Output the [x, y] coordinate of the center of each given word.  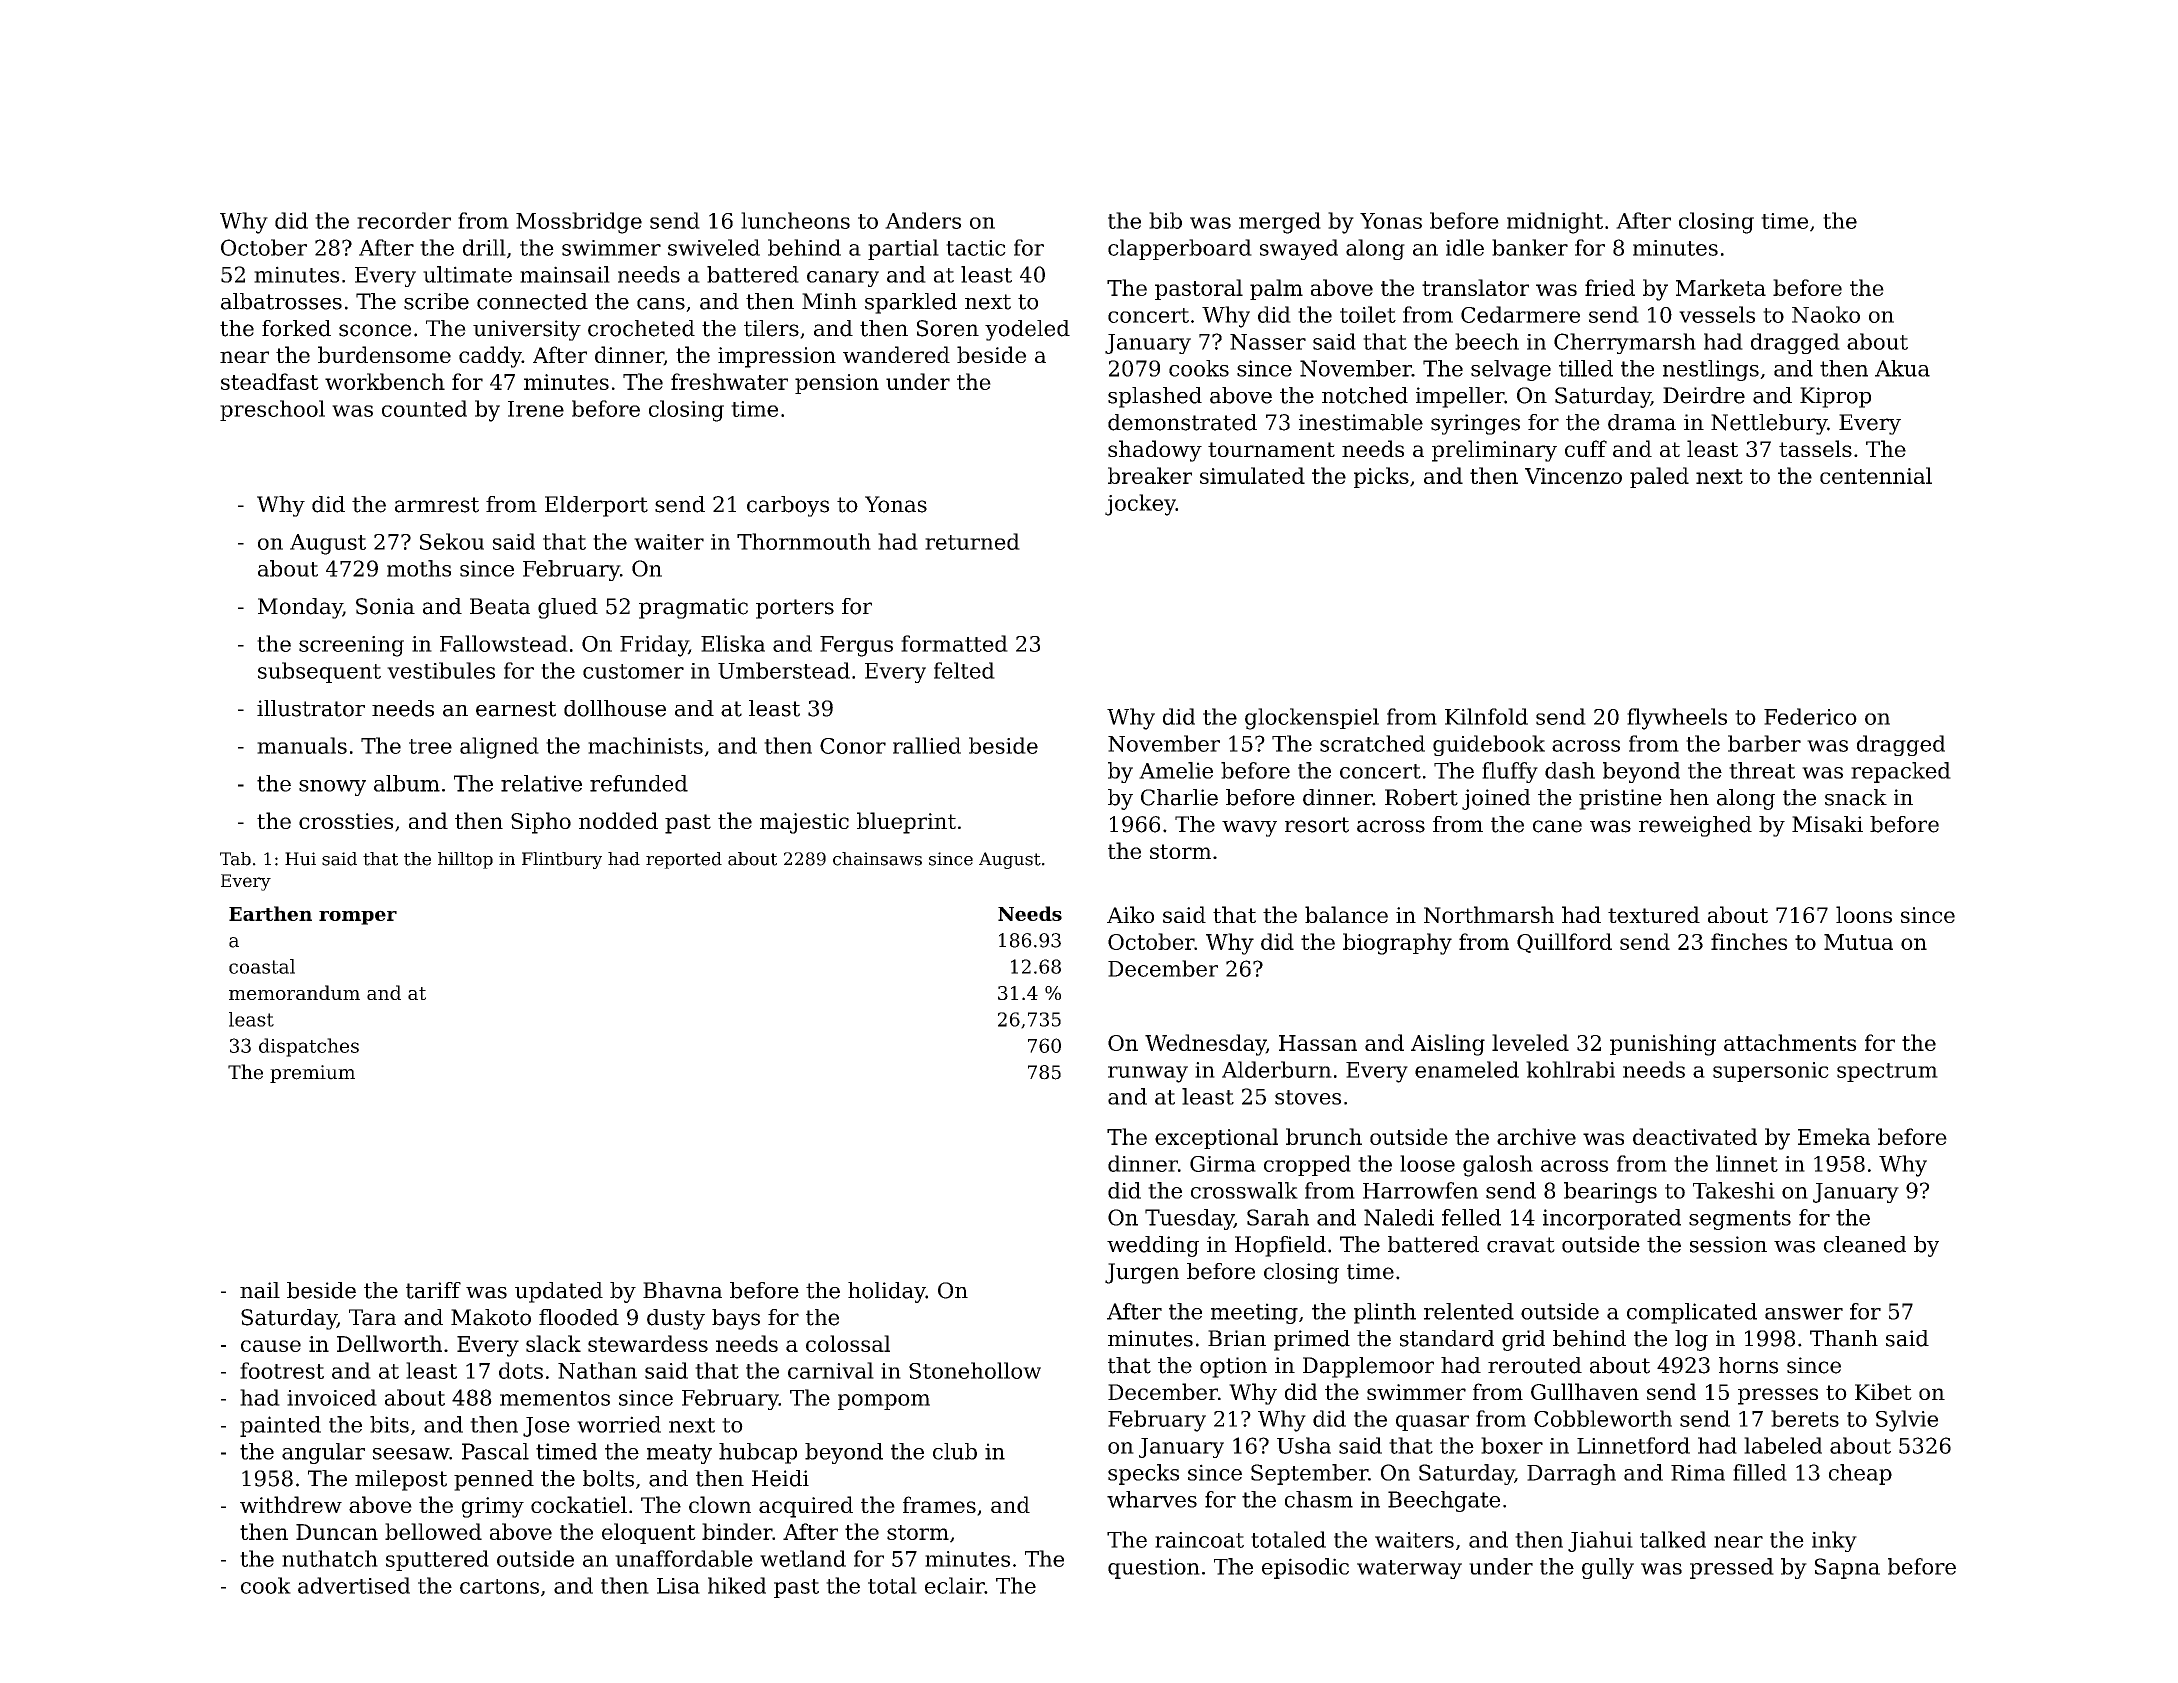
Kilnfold [1486, 716]
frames [939, 1504]
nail [260, 1290]
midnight [1555, 223]
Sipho [541, 823]
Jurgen [1142, 1273]
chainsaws [877, 859]
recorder [404, 220]
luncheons [795, 220]
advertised [354, 1585]
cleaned [1865, 1244]
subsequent [319, 672]
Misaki [1827, 824]
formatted [954, 643]
